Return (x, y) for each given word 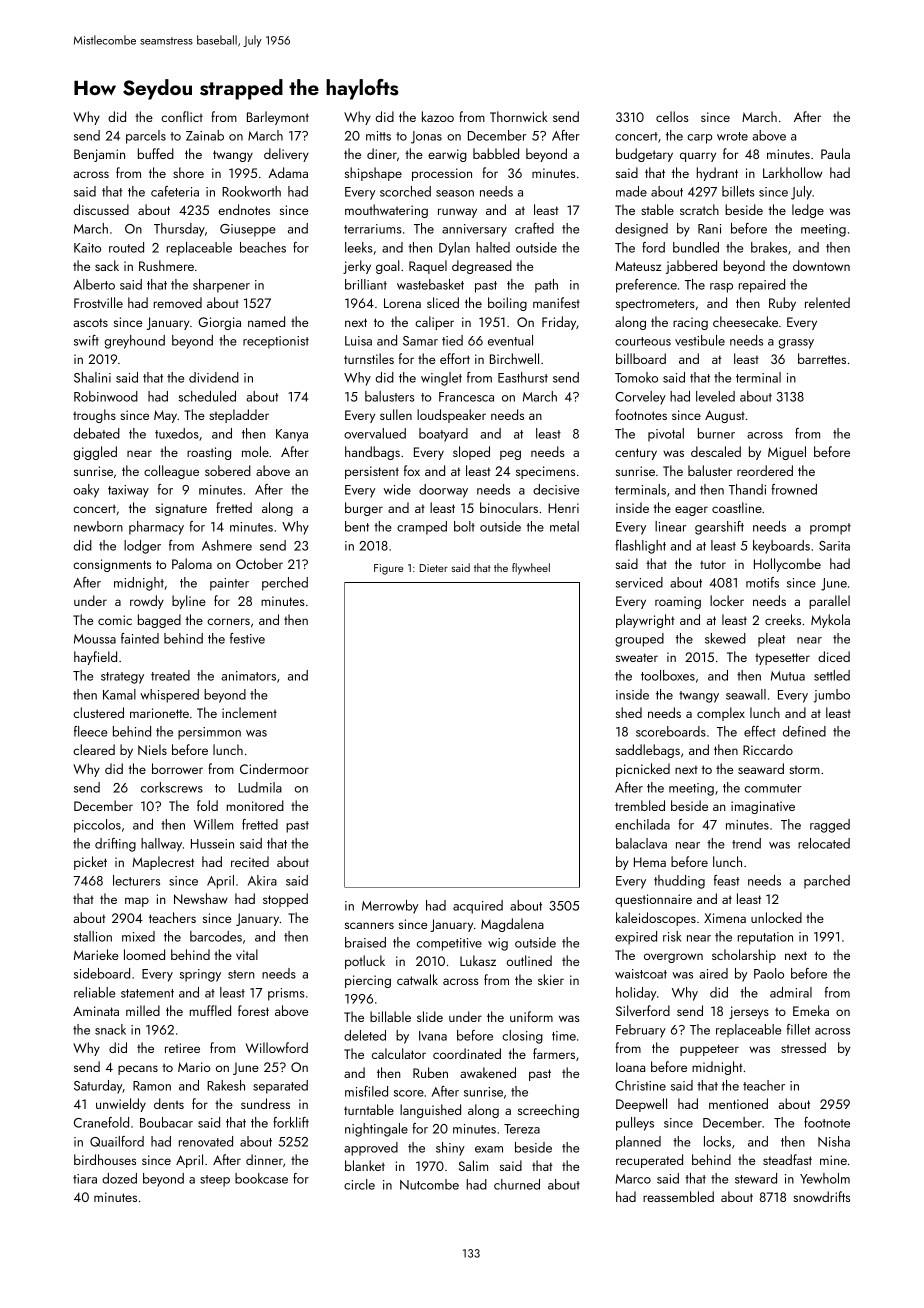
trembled (640, 805)
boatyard (443, 435)
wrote (732, 136)
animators (248, 676)
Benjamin (99, 155)
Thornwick (519, 116)
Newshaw (201, 898)
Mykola (830, 621)
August (725, 416)
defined (804, 731)
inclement (249, 712)
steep (215, 1181)
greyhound (134, 342)
